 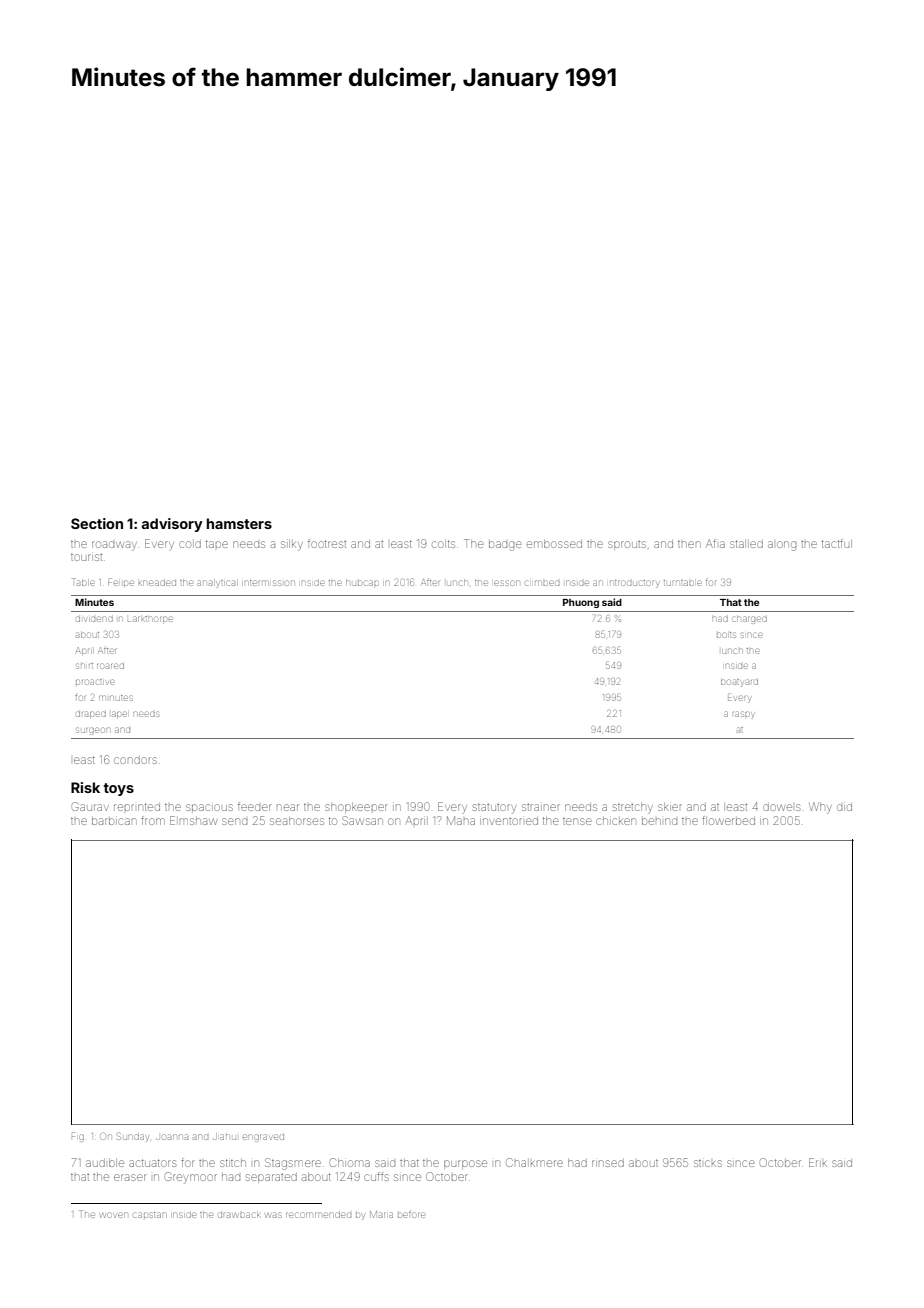 I want to click on rinsed, so click(x=608, y=1163).
